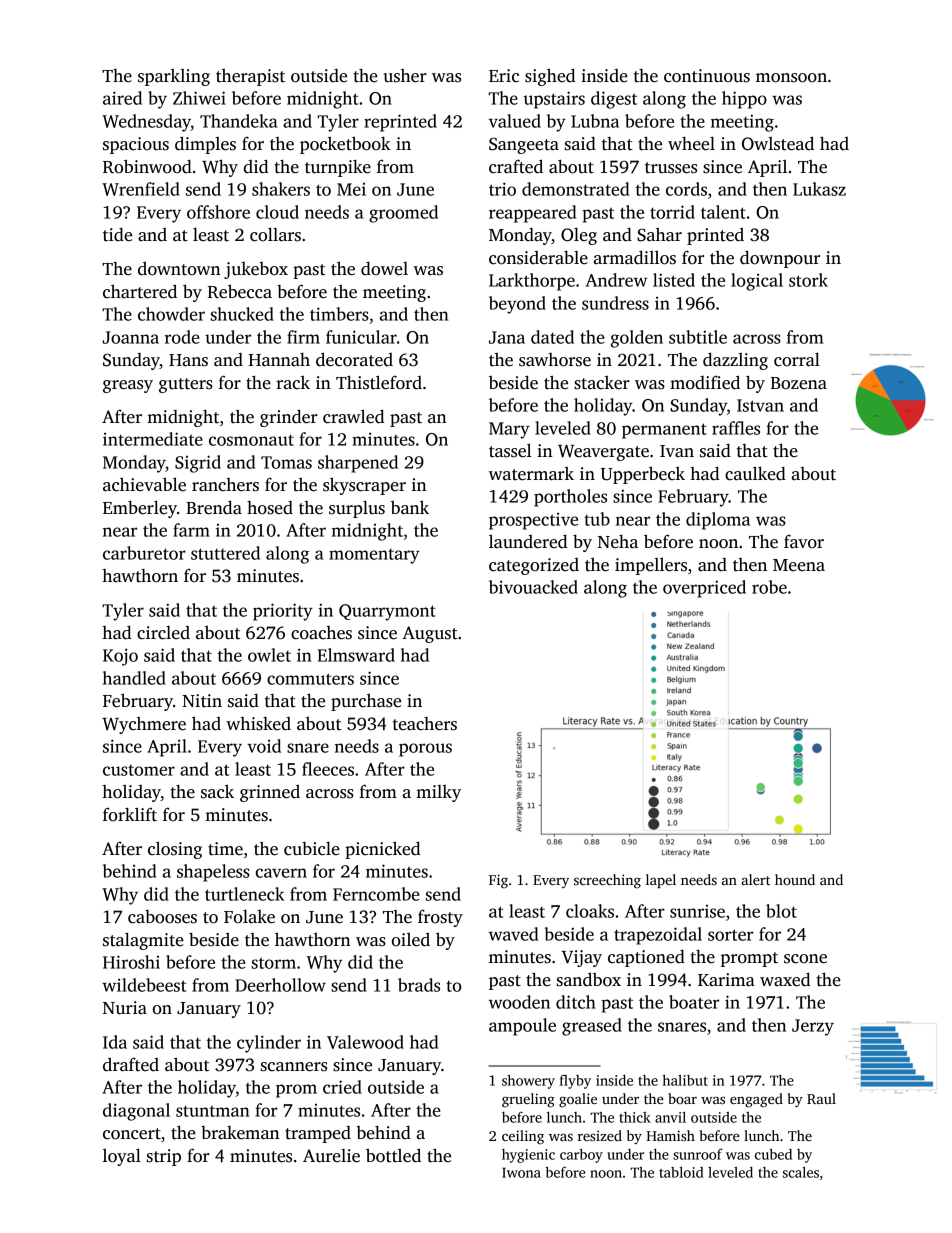 The width and height of the image is (952, 1233). I want to click on sighed, so click(550, 77).
